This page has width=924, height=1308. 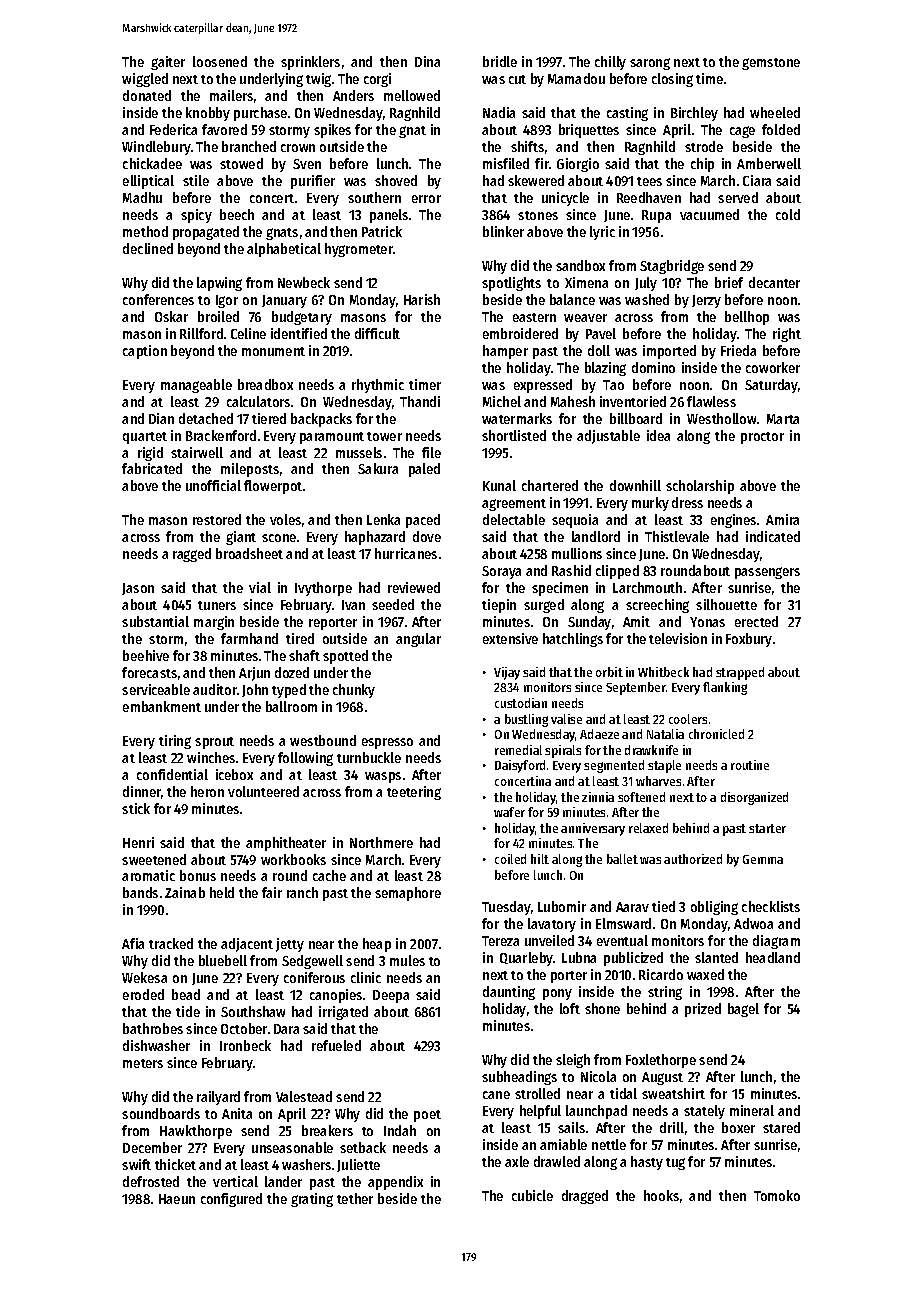 What do you see at coordinates (142, 197) in the page?
I see `Madhu` at bounding box center [142, 197].
